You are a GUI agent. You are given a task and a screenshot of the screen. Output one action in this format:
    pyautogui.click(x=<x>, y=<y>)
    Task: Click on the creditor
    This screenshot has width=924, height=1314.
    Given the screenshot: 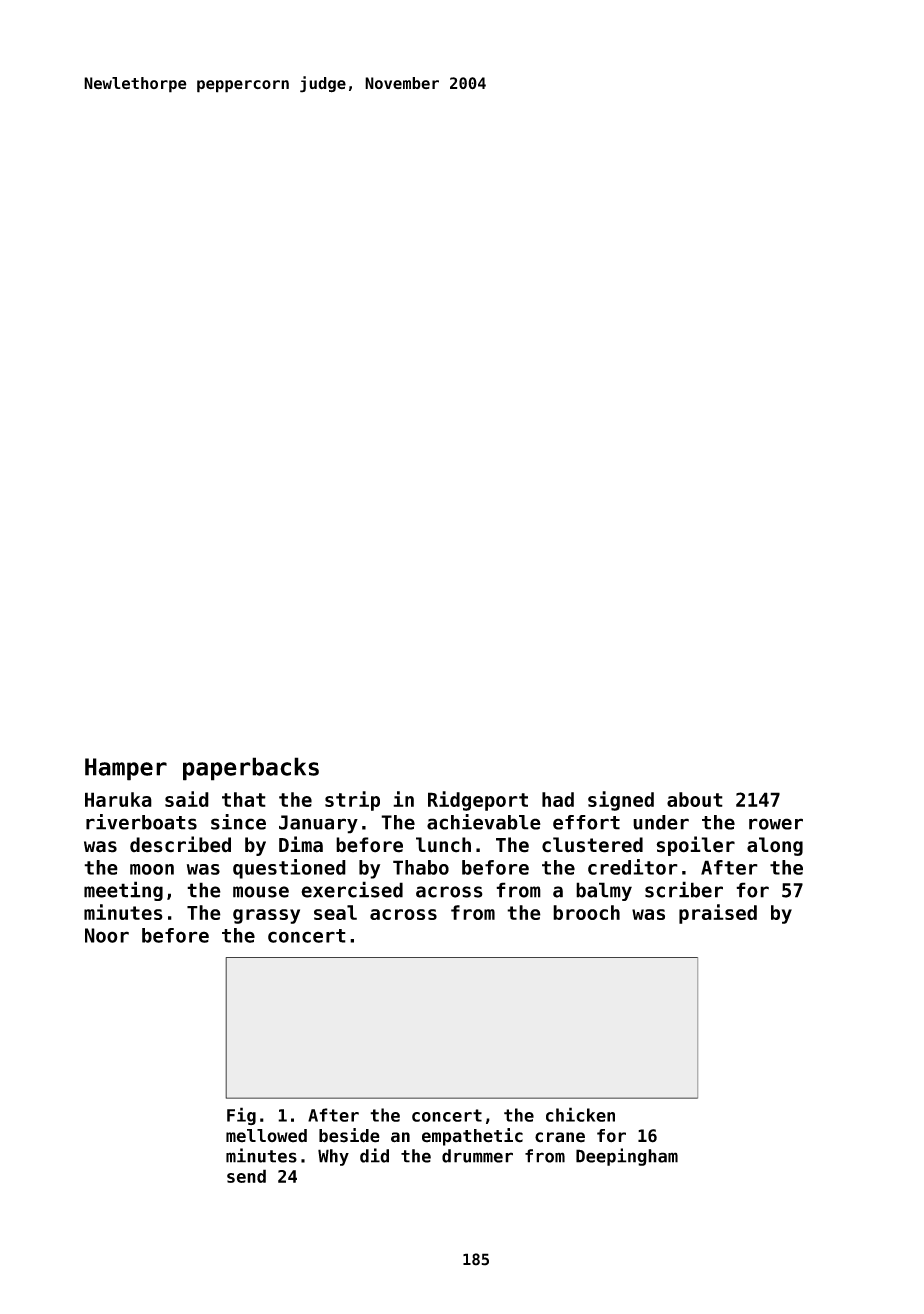 What is the action you would take?
    pyautogui.click(x=633, y=867)
